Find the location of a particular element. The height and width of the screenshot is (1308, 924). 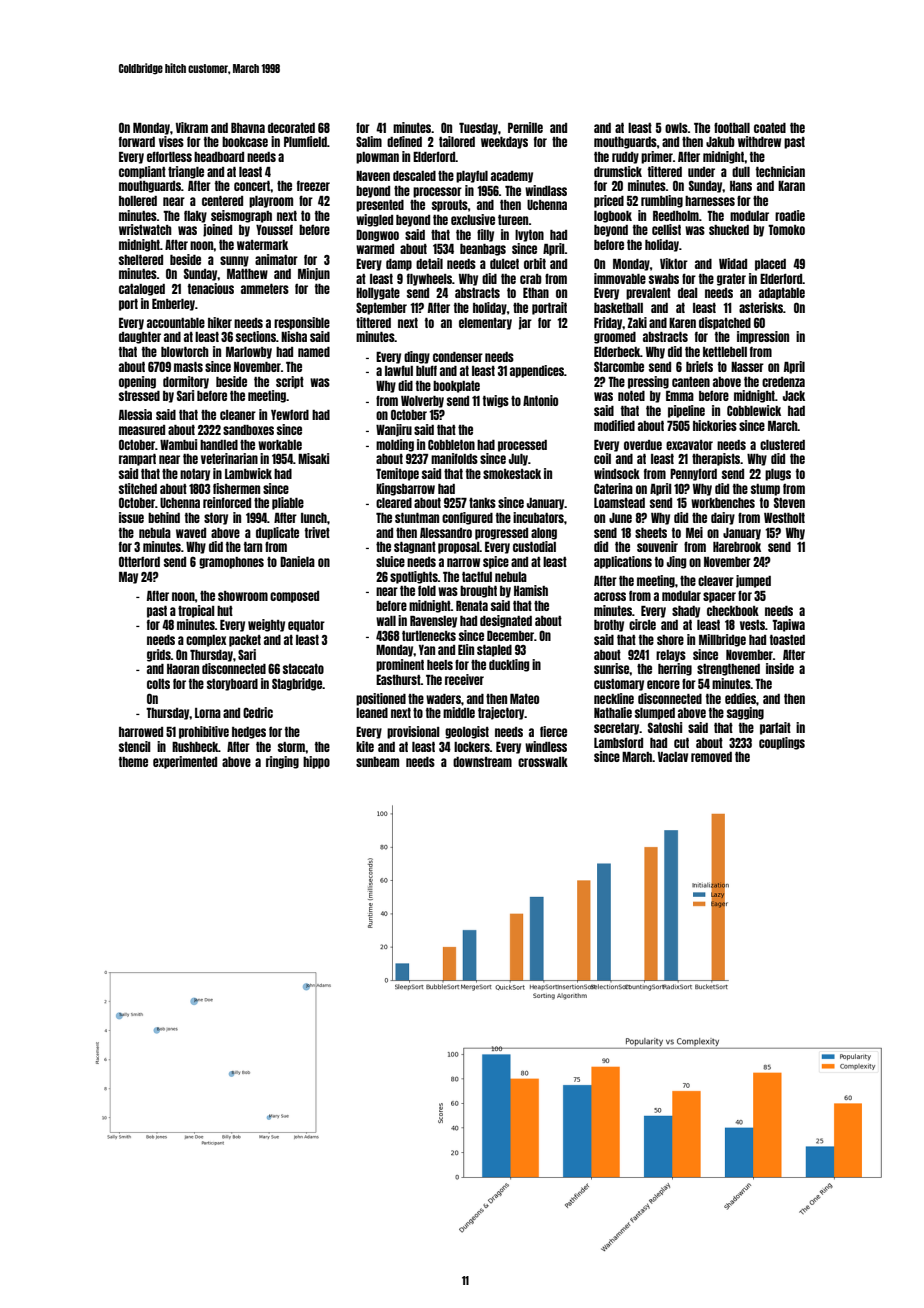

warmed is located at coordinates (375, 249).
